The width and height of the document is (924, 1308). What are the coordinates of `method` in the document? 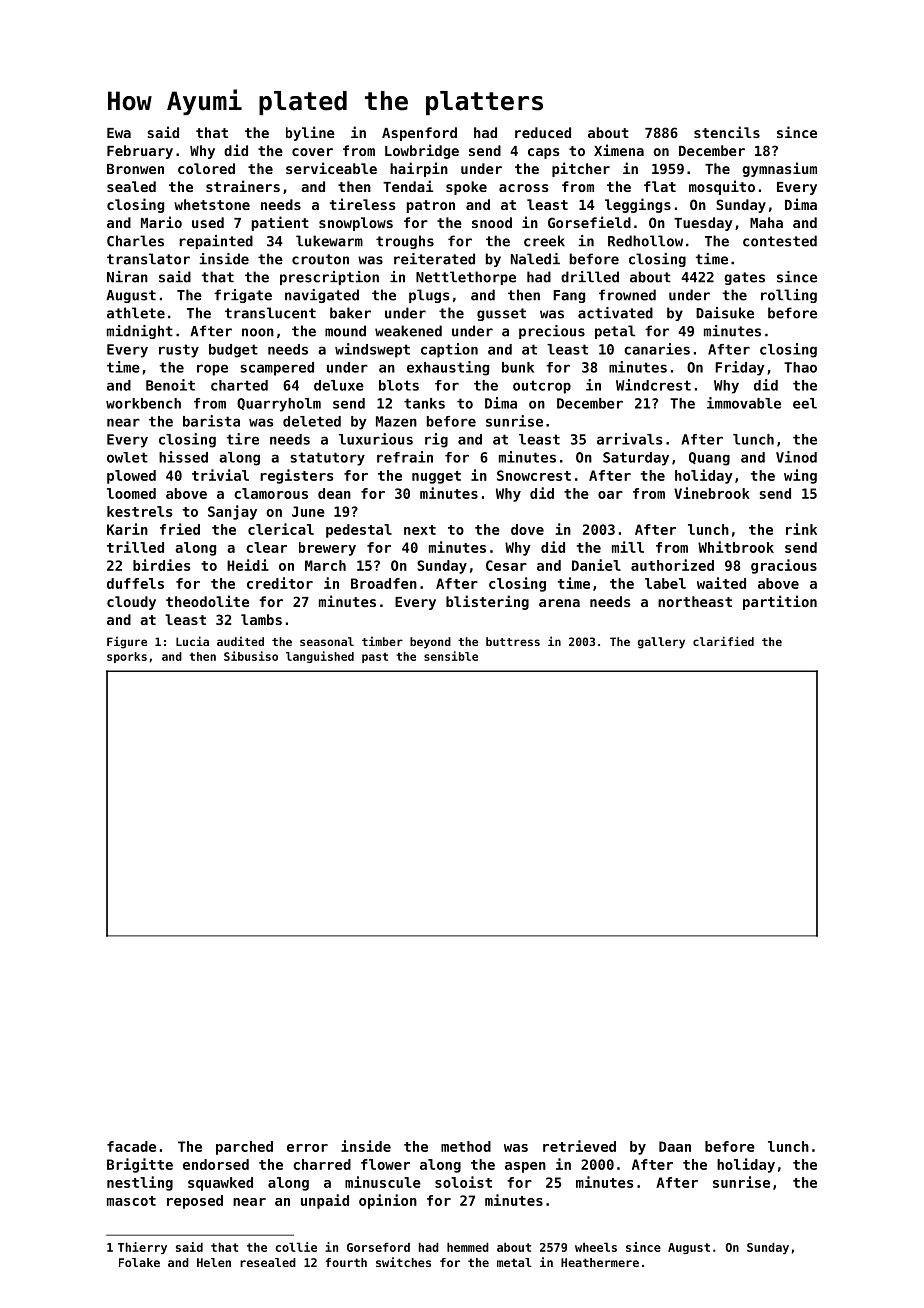 It's located at (466, 1146).
